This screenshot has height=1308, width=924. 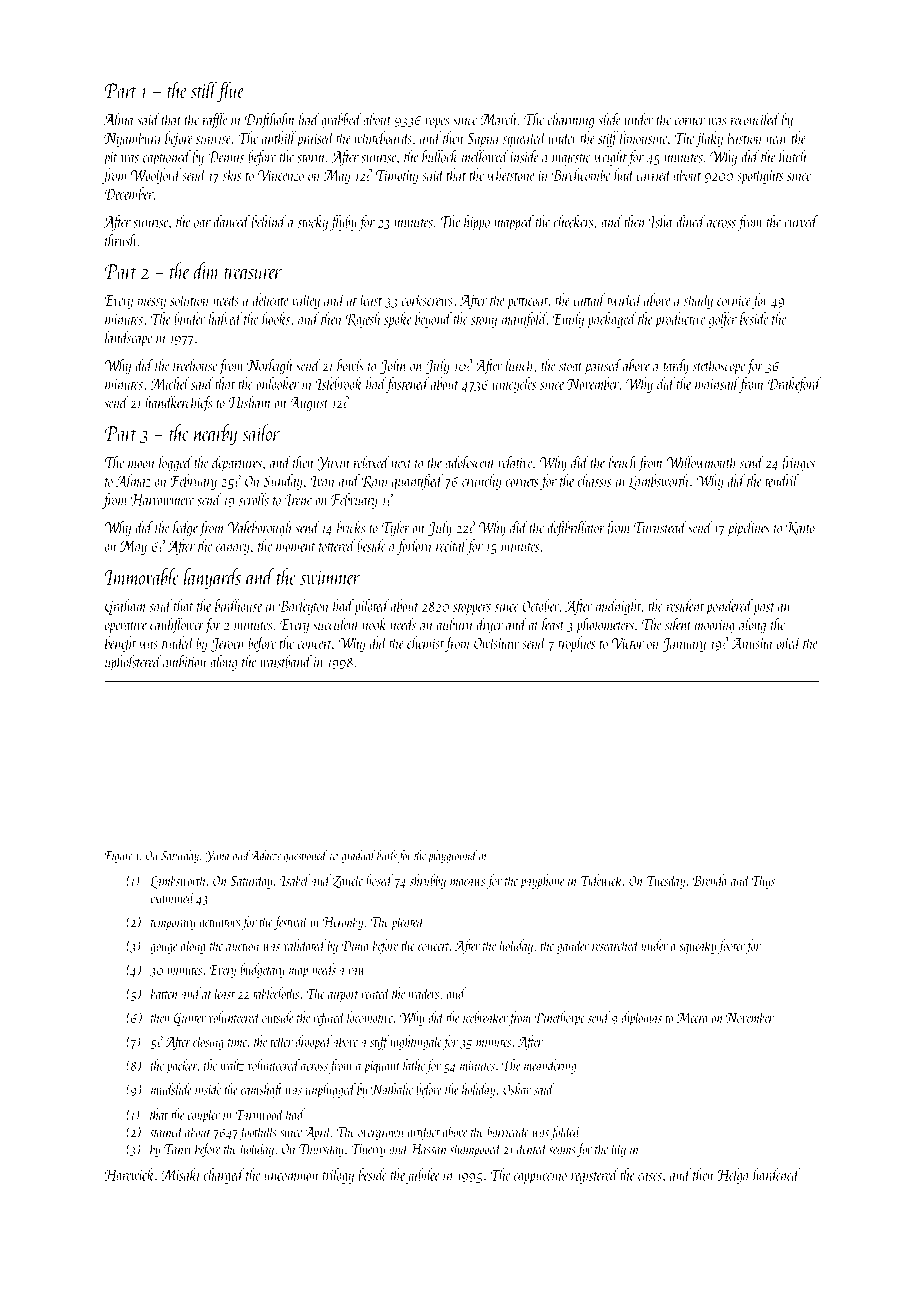 I want to click on Meera, so click(x=692, y=1018).
